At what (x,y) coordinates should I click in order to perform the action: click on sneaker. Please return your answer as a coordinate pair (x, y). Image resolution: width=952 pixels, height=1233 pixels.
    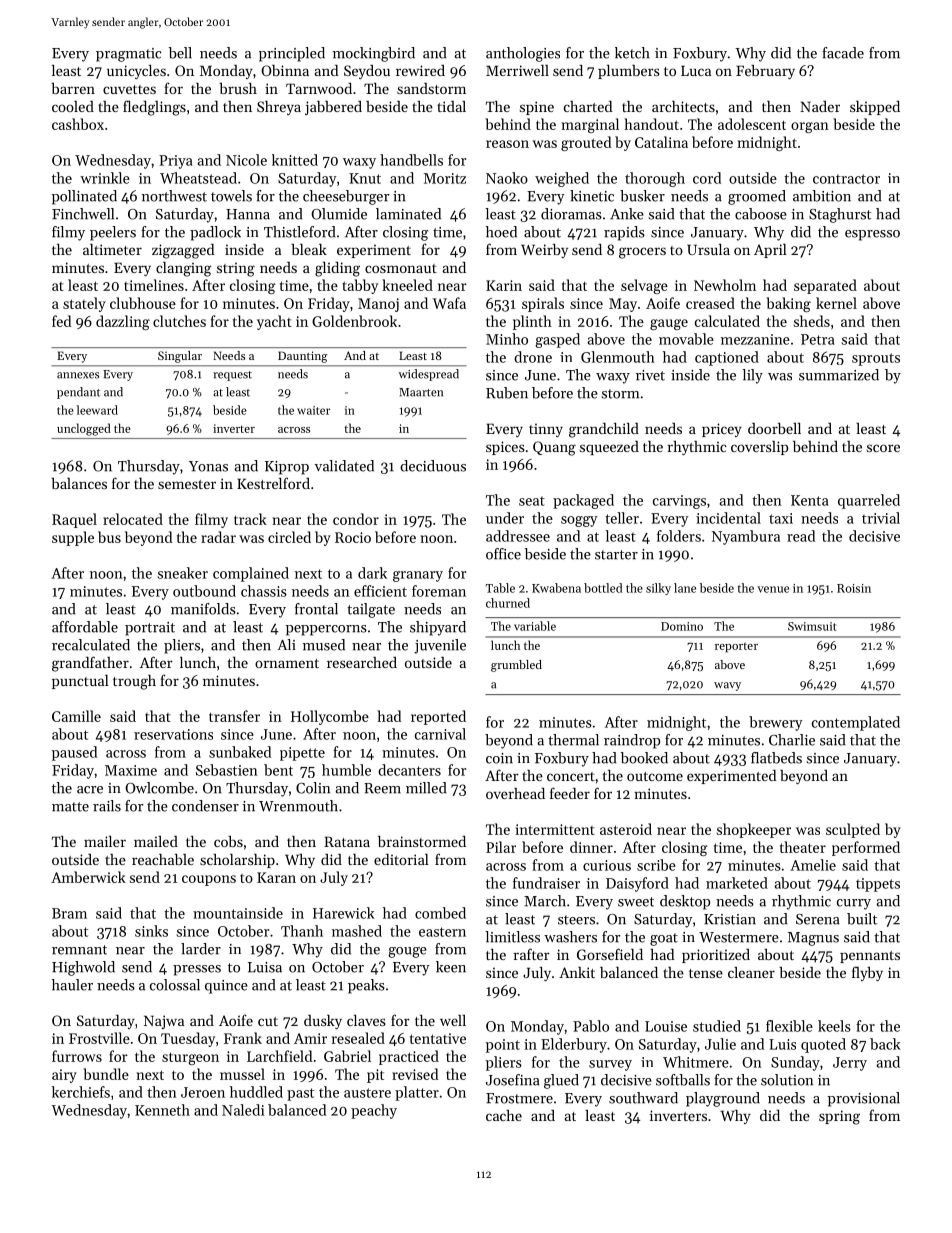
    Looking at the image, I should click on (183, 573).
